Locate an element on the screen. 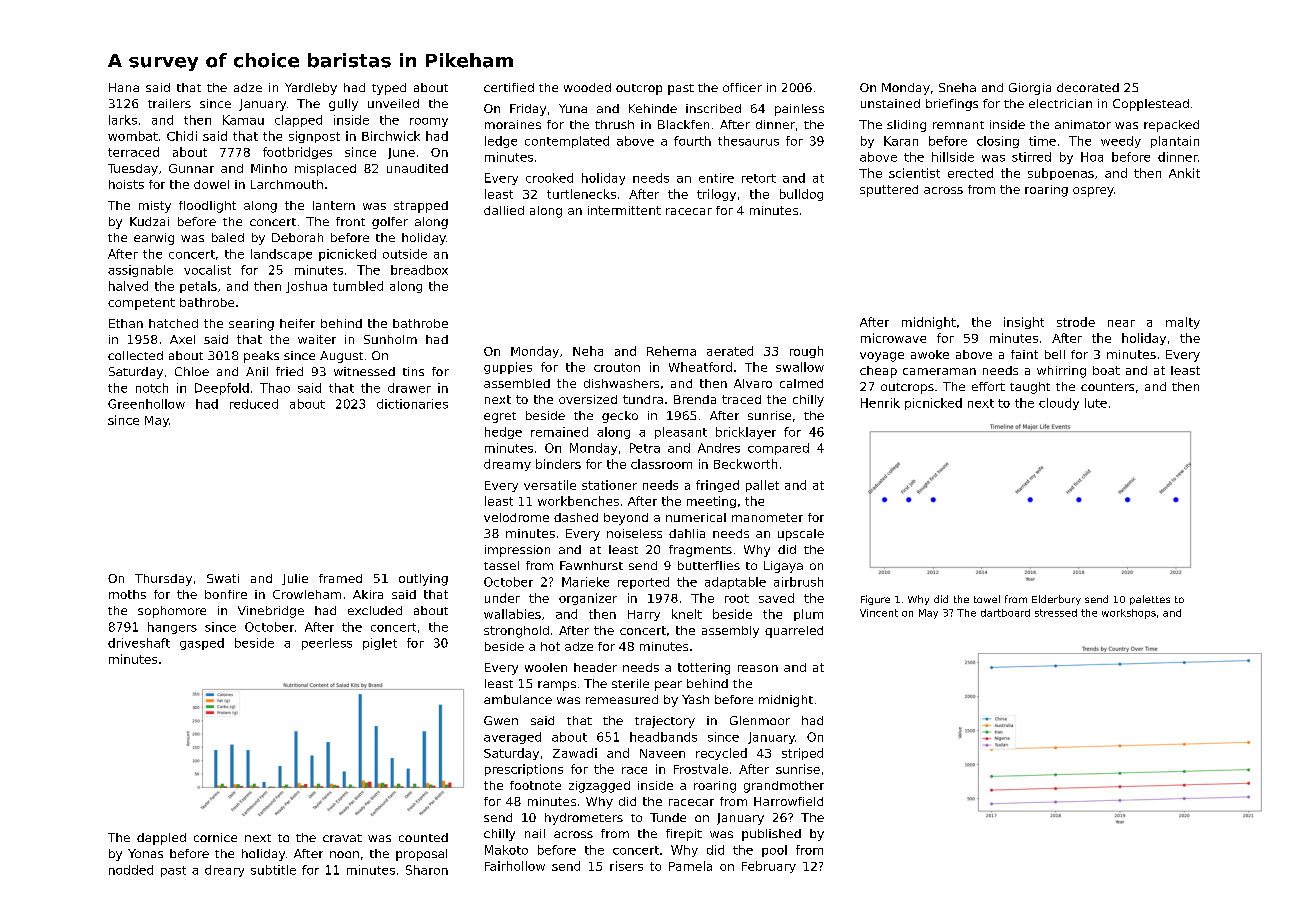 The image size is (1308, 924). Glenmoor is located at coordinates (760, 720).
